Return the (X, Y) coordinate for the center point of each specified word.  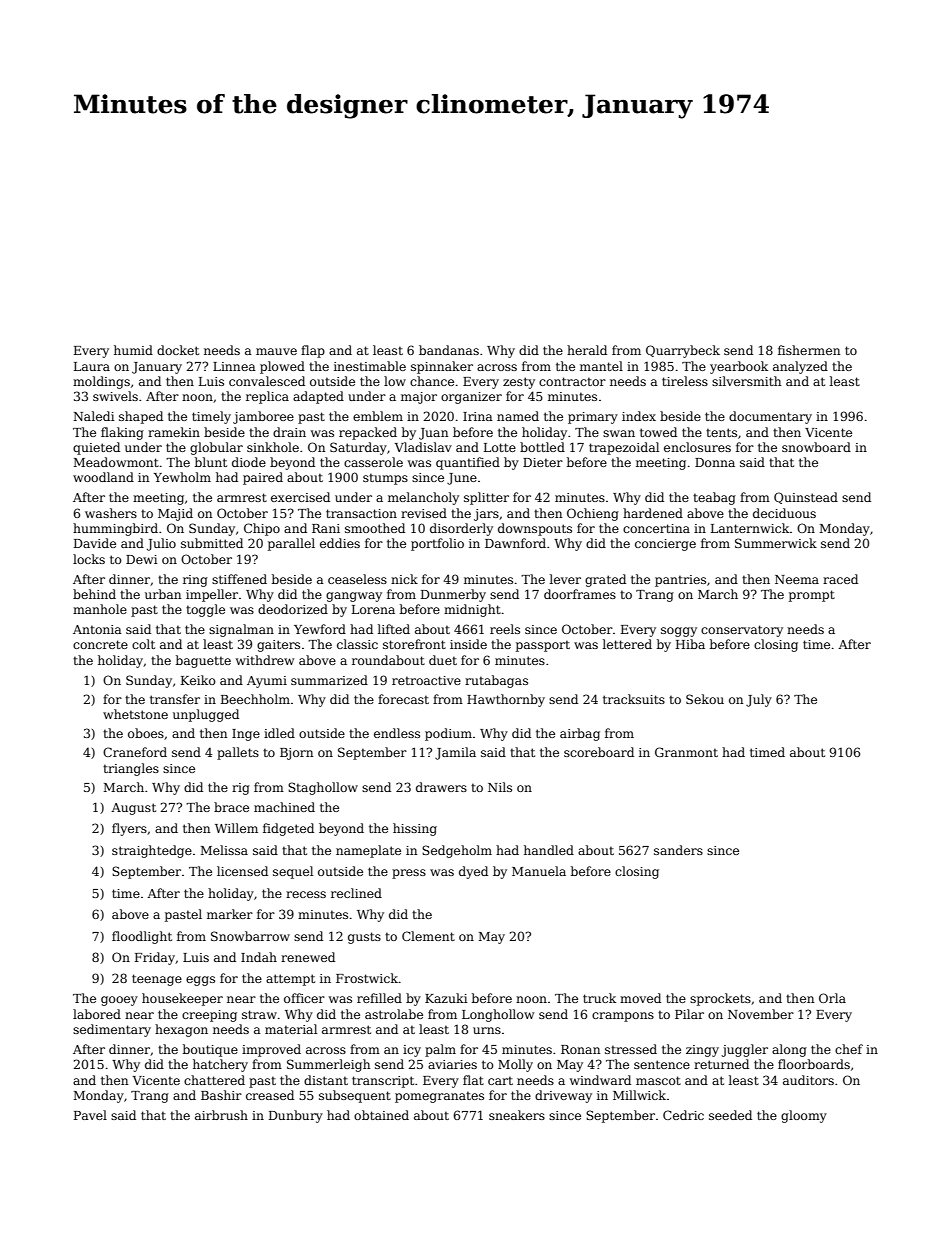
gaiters (278, 646)
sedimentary (112, 1030)
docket (178, 350)
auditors (808, 1080)
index (639, 416)
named (518, 416)
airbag (580, 734)
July (759, 700)
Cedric (683, 1115)
